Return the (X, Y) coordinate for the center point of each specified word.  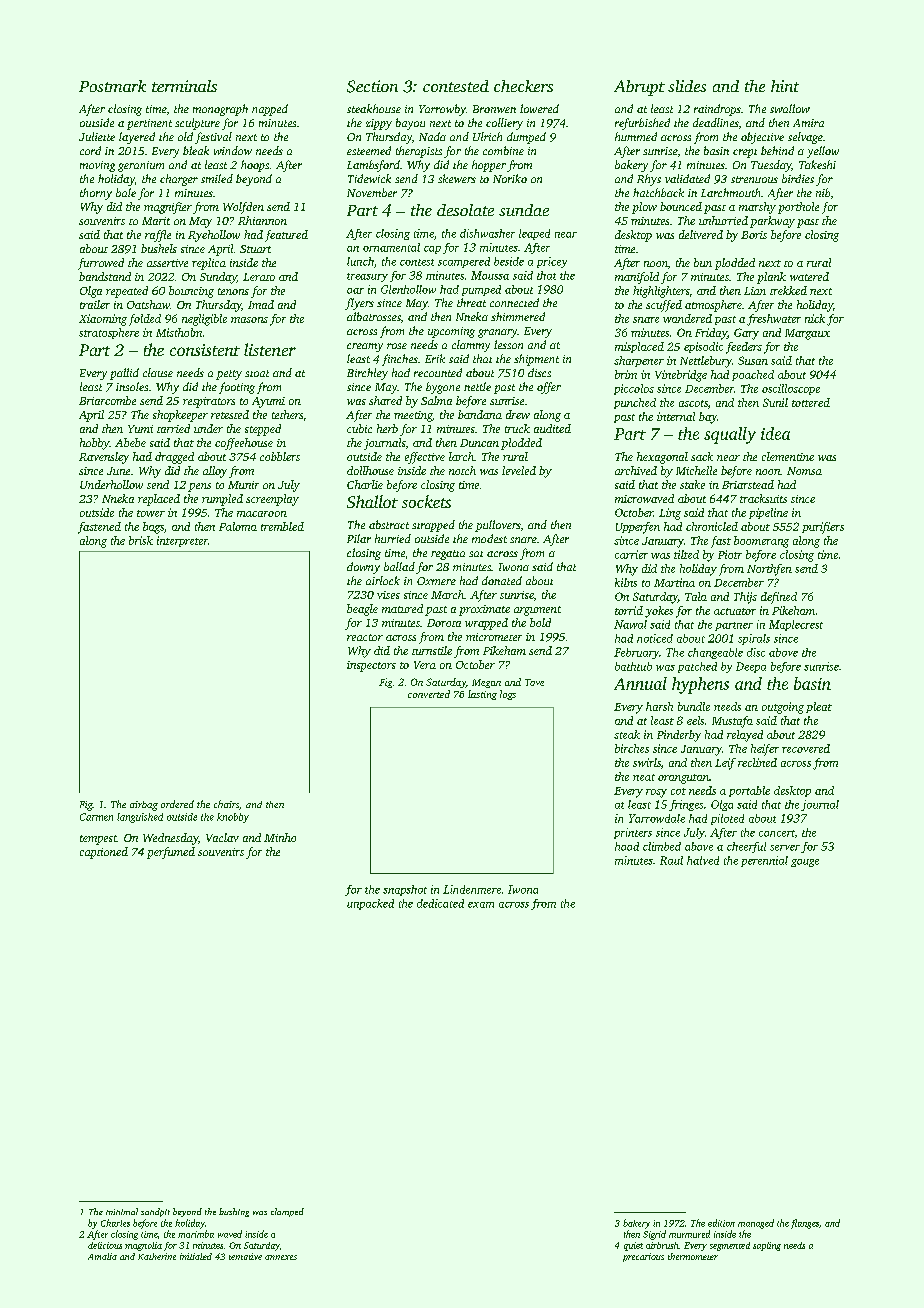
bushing (234, 1212)
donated (502, 580)
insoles (132, 386)
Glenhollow (408, 289)
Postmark (112, 86)
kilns (626, 582)
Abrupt (639, 88)
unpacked (370, 904)
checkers (523, 86)
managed (756, 1224)
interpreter (182, 541)
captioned (104, 853)
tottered (811, 402)
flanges (805, 1224)
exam (481, 905)
